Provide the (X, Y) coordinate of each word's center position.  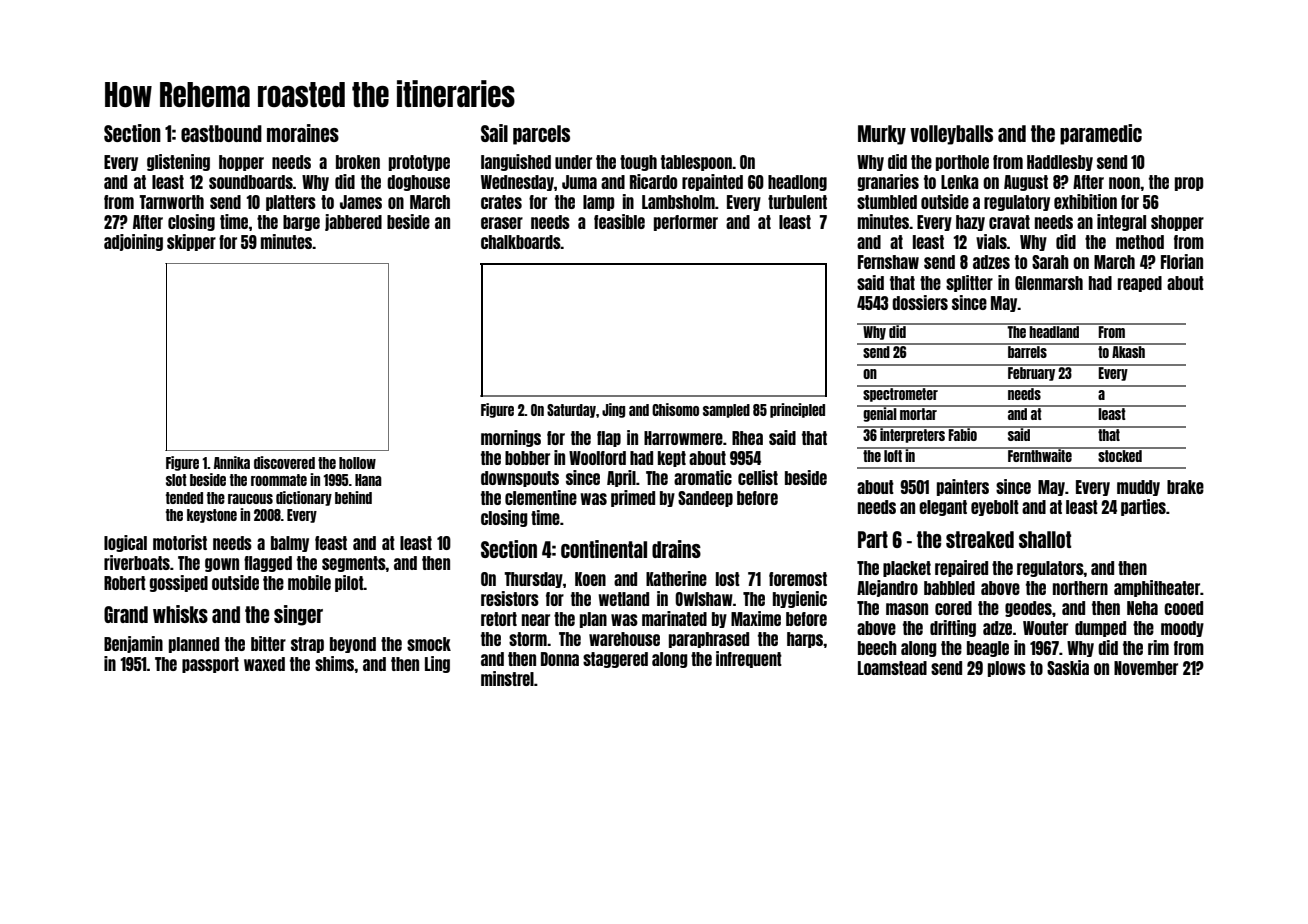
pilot (349, 583)
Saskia (1068, 667)
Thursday (533, 580)
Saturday (571, 411)
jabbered (353, 222)
